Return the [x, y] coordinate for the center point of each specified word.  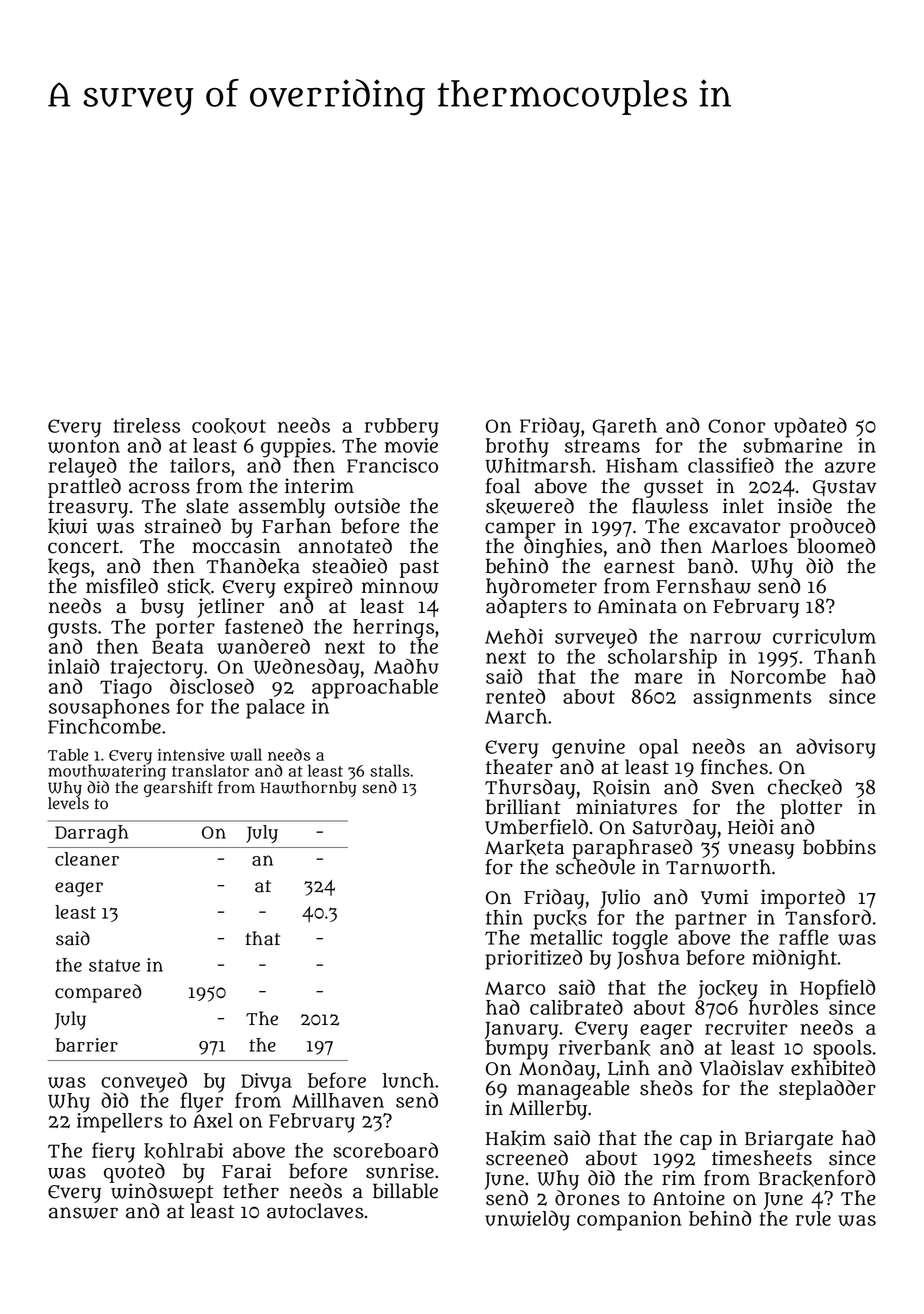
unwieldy [527, 1220]
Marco [515, 988]
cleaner [87, 859]
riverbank [605, 1048]
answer [83, 1213]
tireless [147, 425]
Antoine [689, 1198]
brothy [517, 448]
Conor [737, 426]
